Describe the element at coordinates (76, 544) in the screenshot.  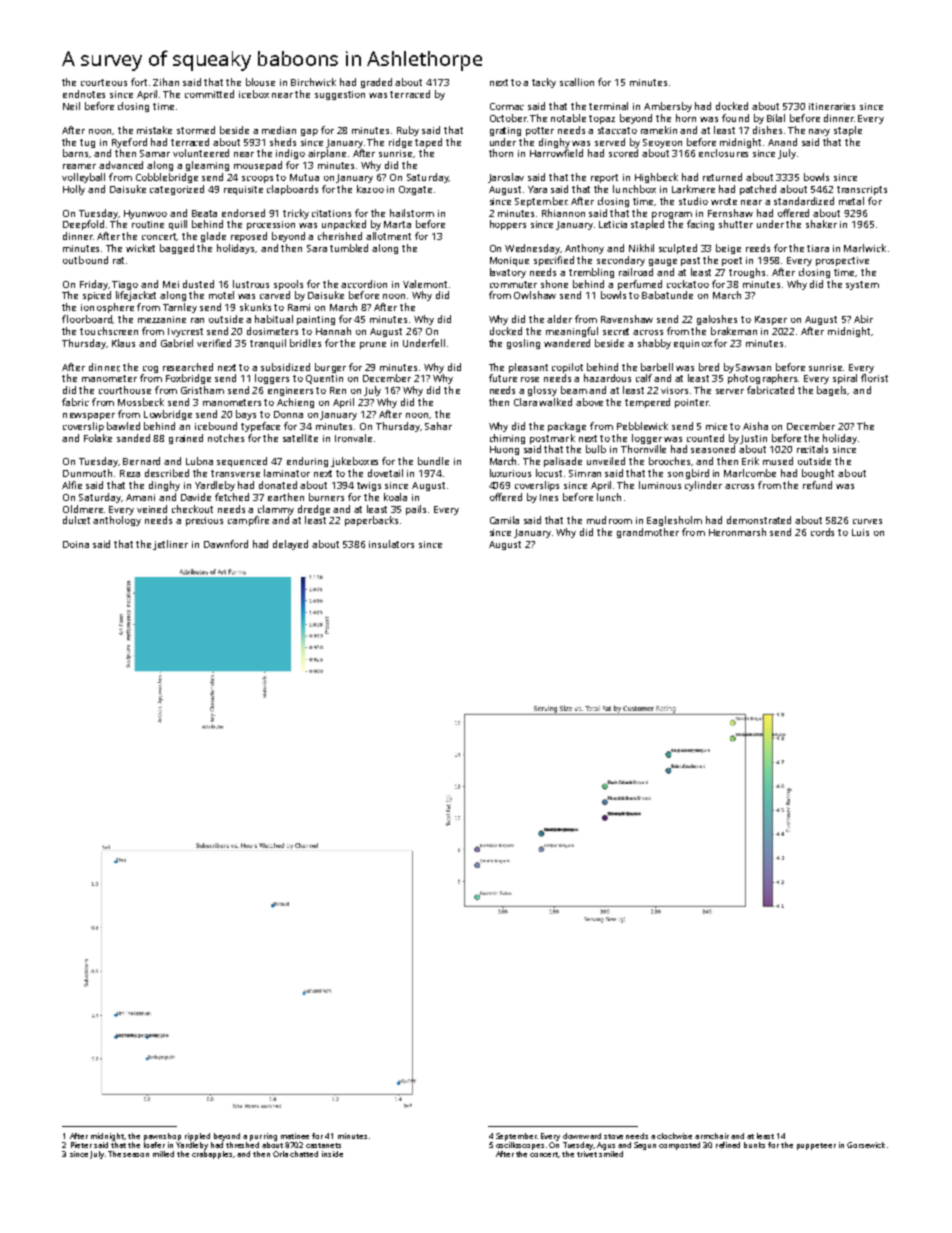
I see `Doina` at that location.
